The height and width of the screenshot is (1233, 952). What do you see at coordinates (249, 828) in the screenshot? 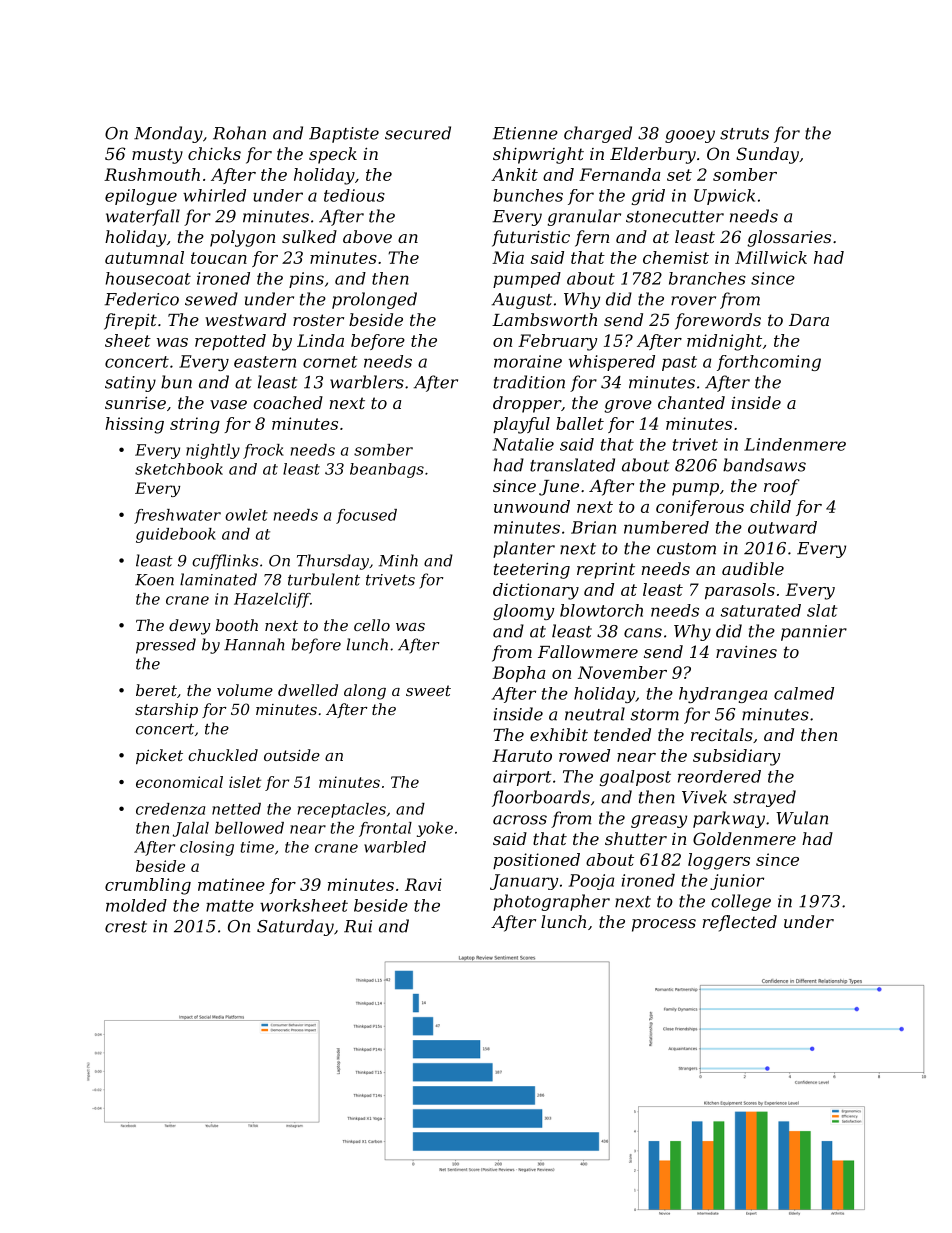
I see `bellowed` at bounding box center [249, 828].
